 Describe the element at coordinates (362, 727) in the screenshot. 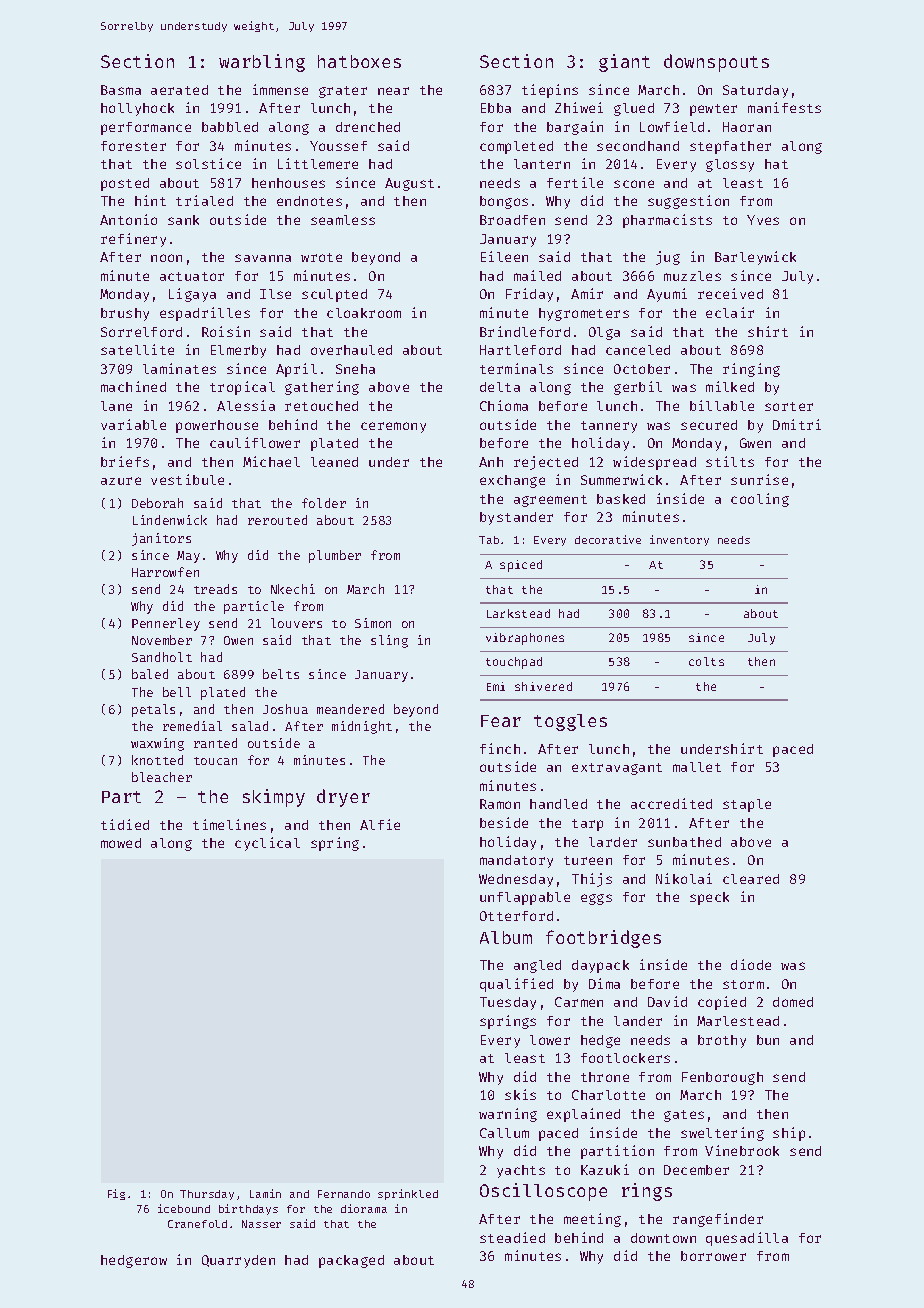

I see `midnight` at that location.
